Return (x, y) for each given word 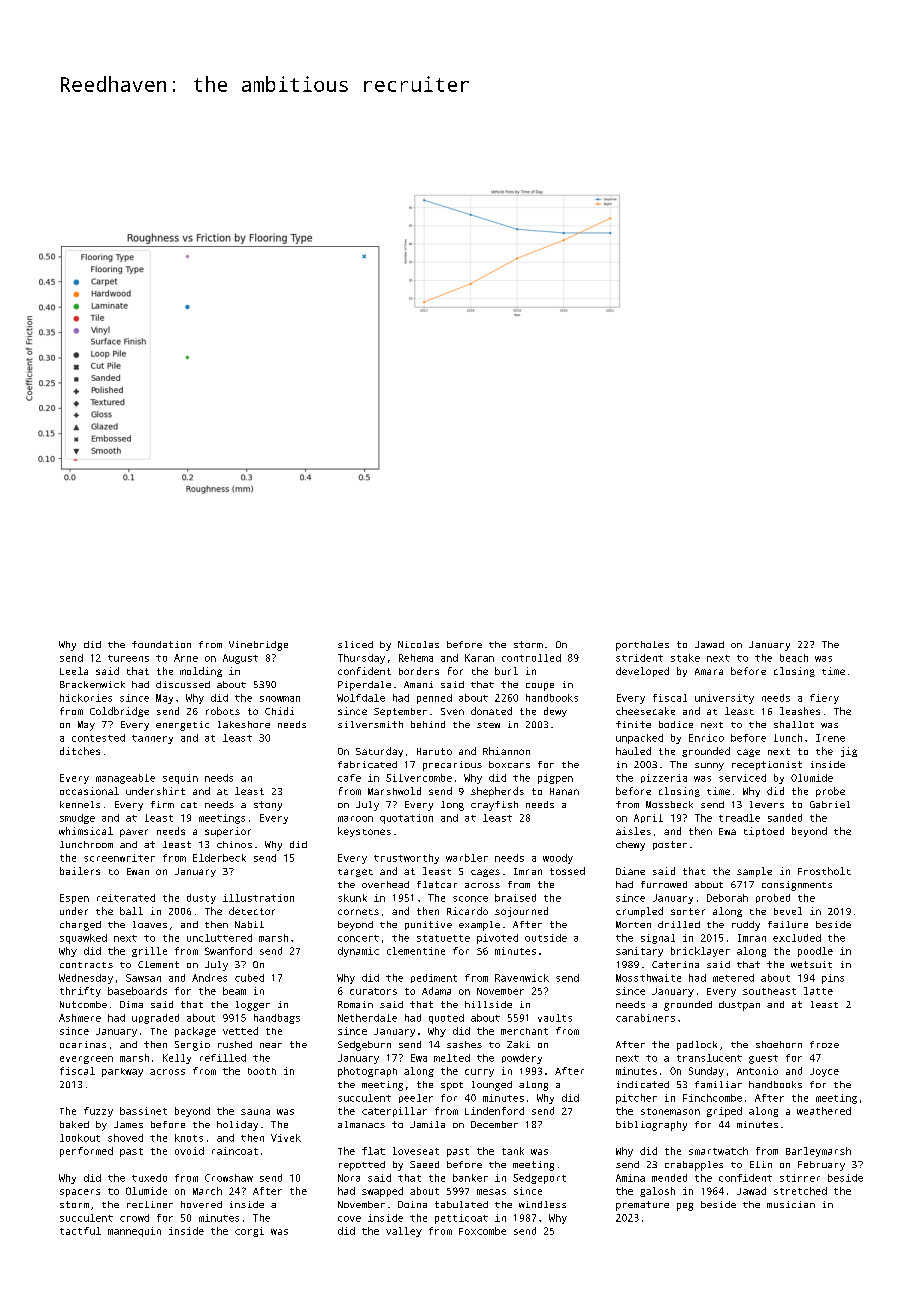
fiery (824, 699)
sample (754, 872)
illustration (258, 898)
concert (358, 938)
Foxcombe (482, 1231)
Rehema (416, 658)
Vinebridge (258, 646)
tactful (80, 1231)
